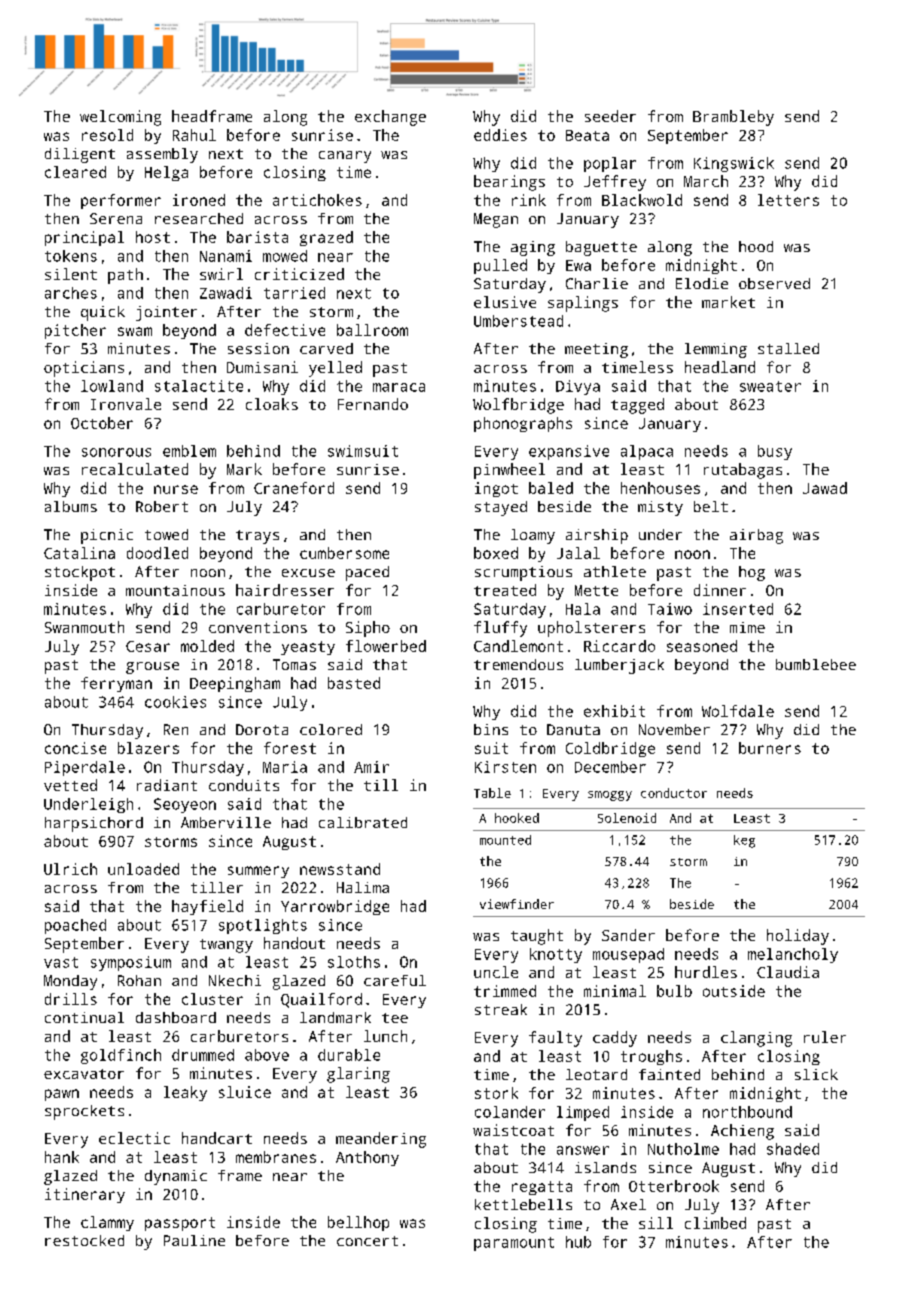 The height and width of the screenshot is (1316, 908). Describe the element at coordinates (496, 220) in the screenshot. I see `Megan` at that location.
